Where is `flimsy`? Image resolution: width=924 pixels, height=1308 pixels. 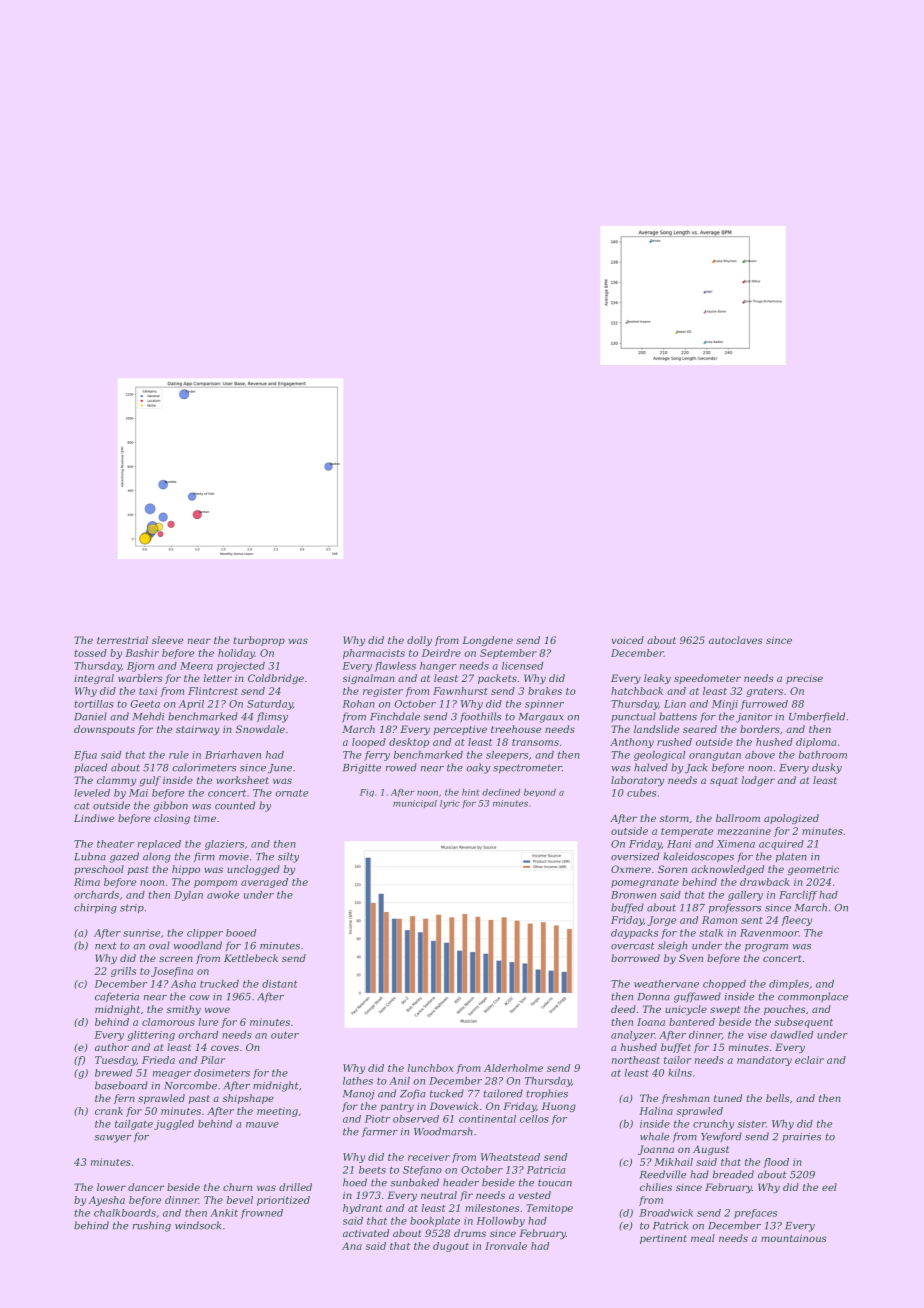
flimsy is located at coordinates (272, 717).
